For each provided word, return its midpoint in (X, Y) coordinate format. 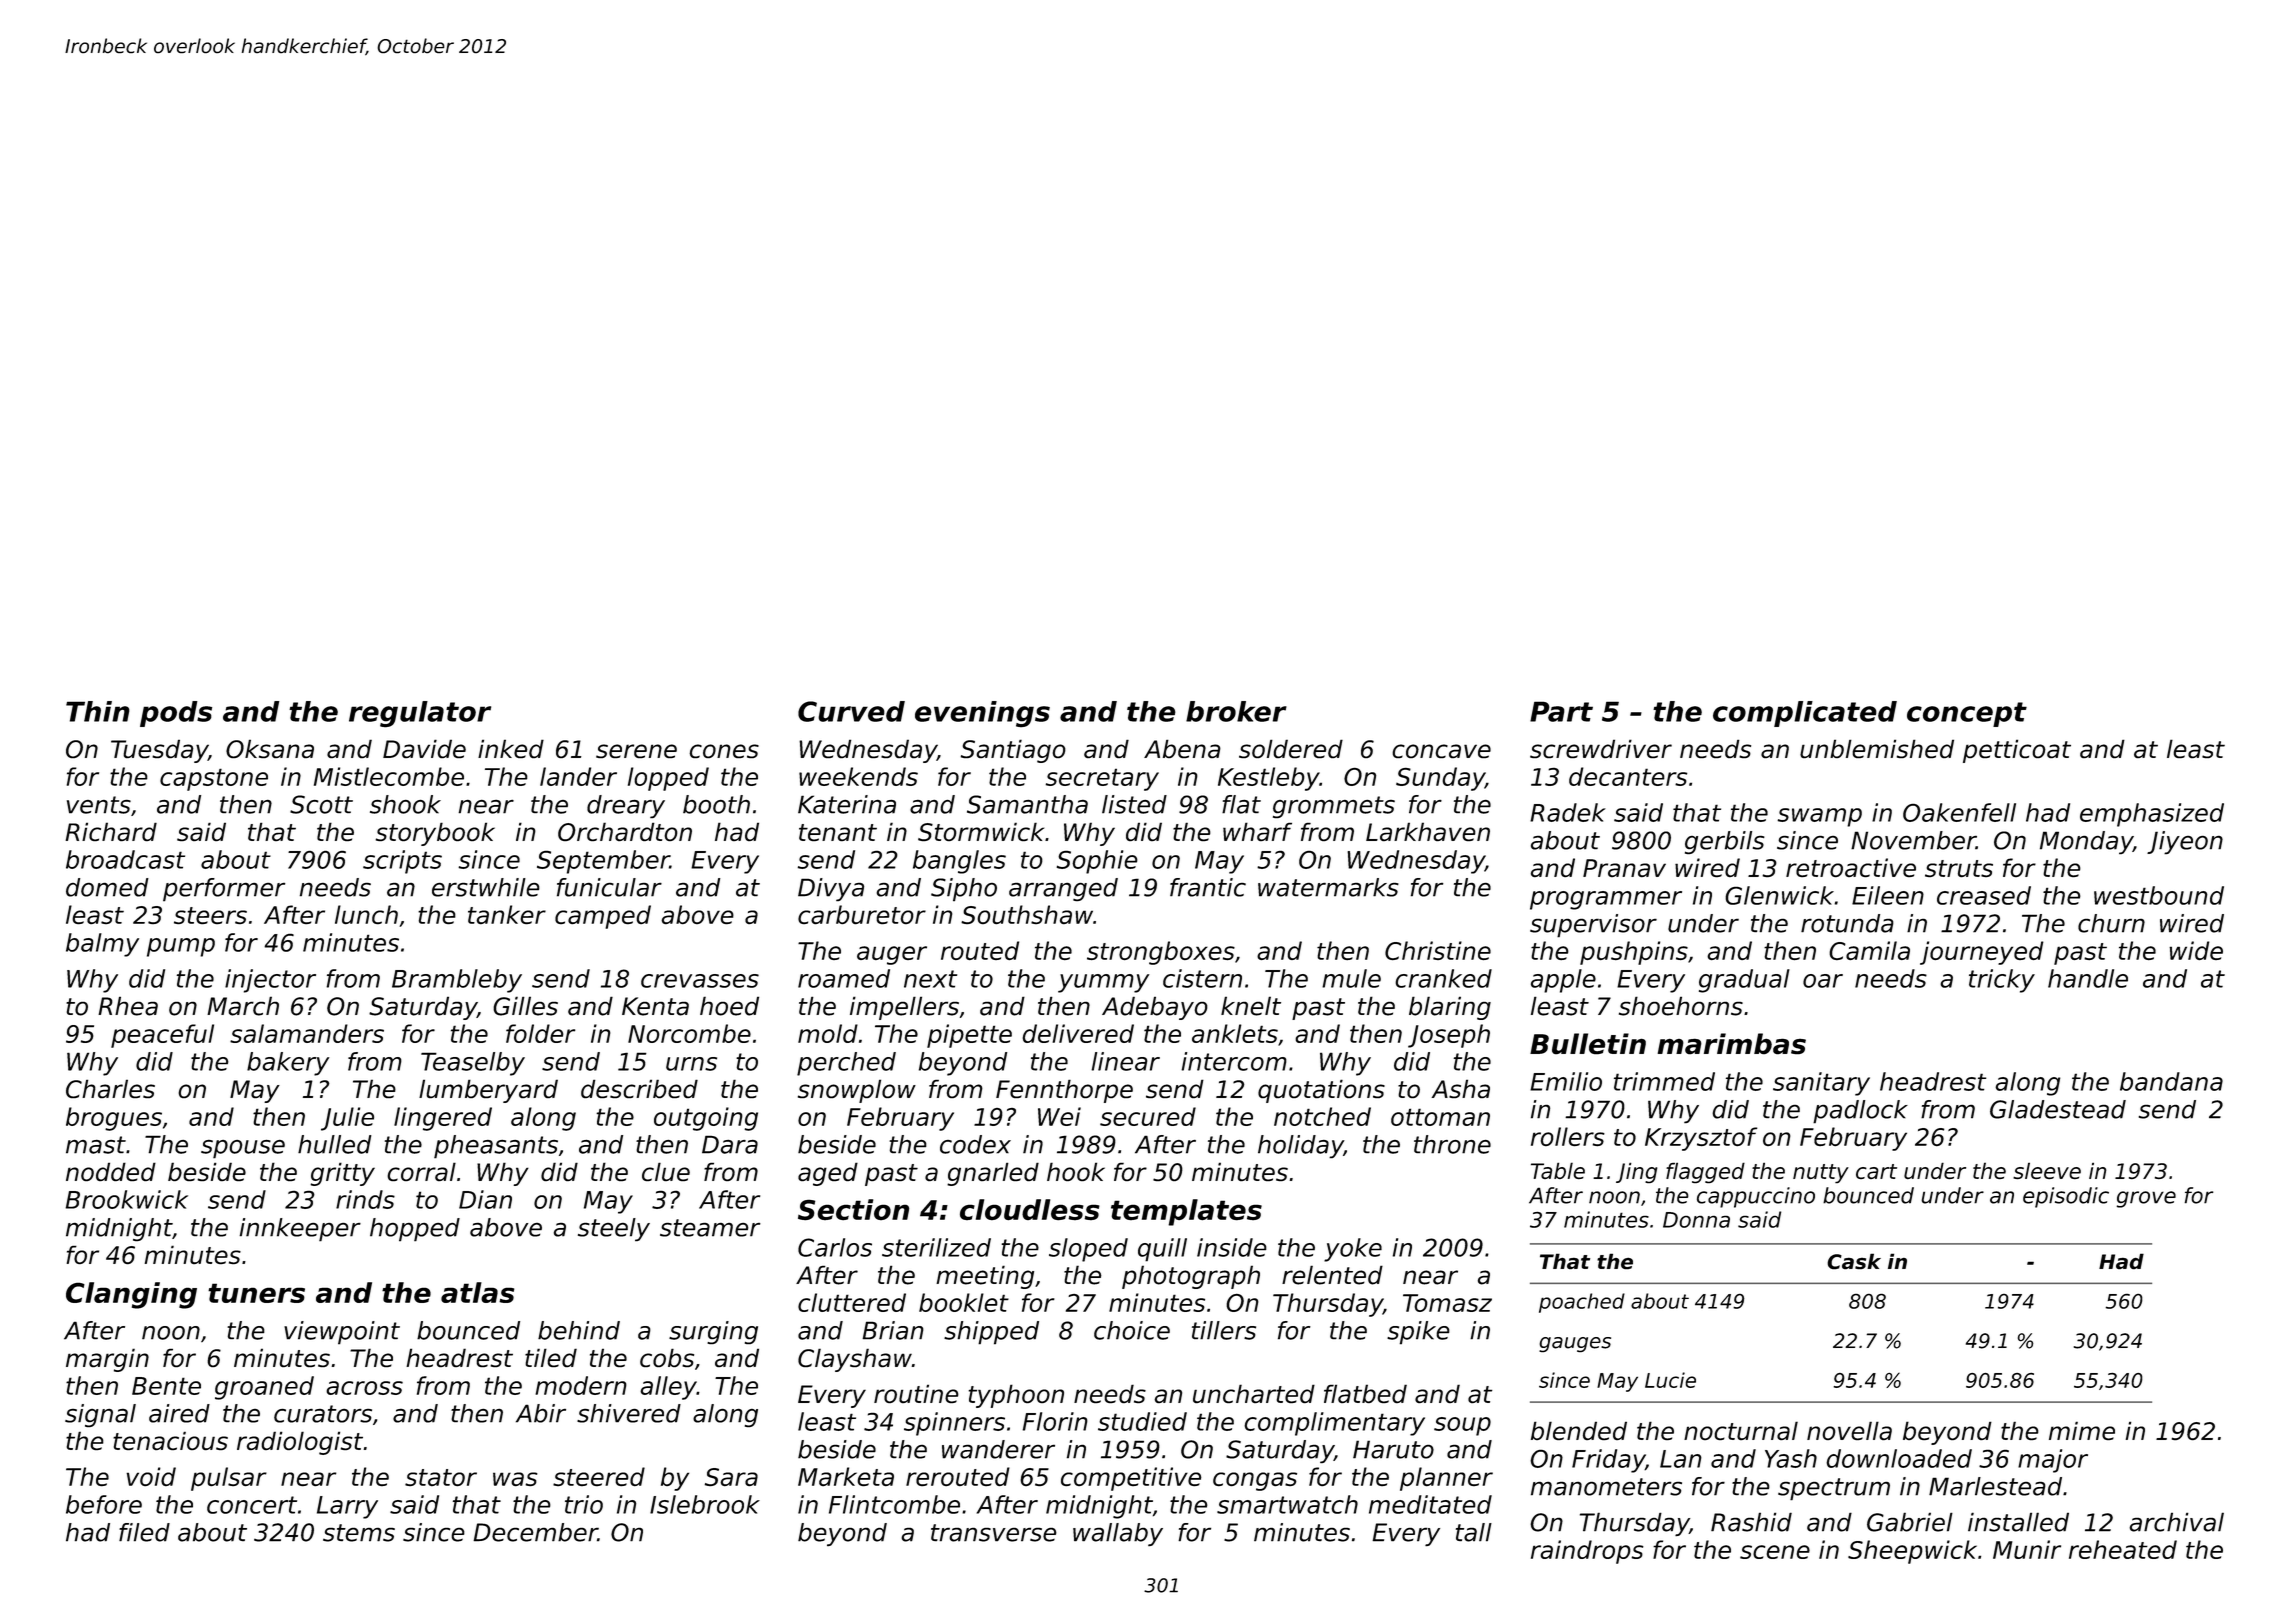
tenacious (170, 1440)
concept (1967, 714)
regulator (420, 714)
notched (1322, 1116)
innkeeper (300, 1230)
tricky (2002, 981)
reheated (2123, 1549)
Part (1561, 711)
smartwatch (1287, 1504)
